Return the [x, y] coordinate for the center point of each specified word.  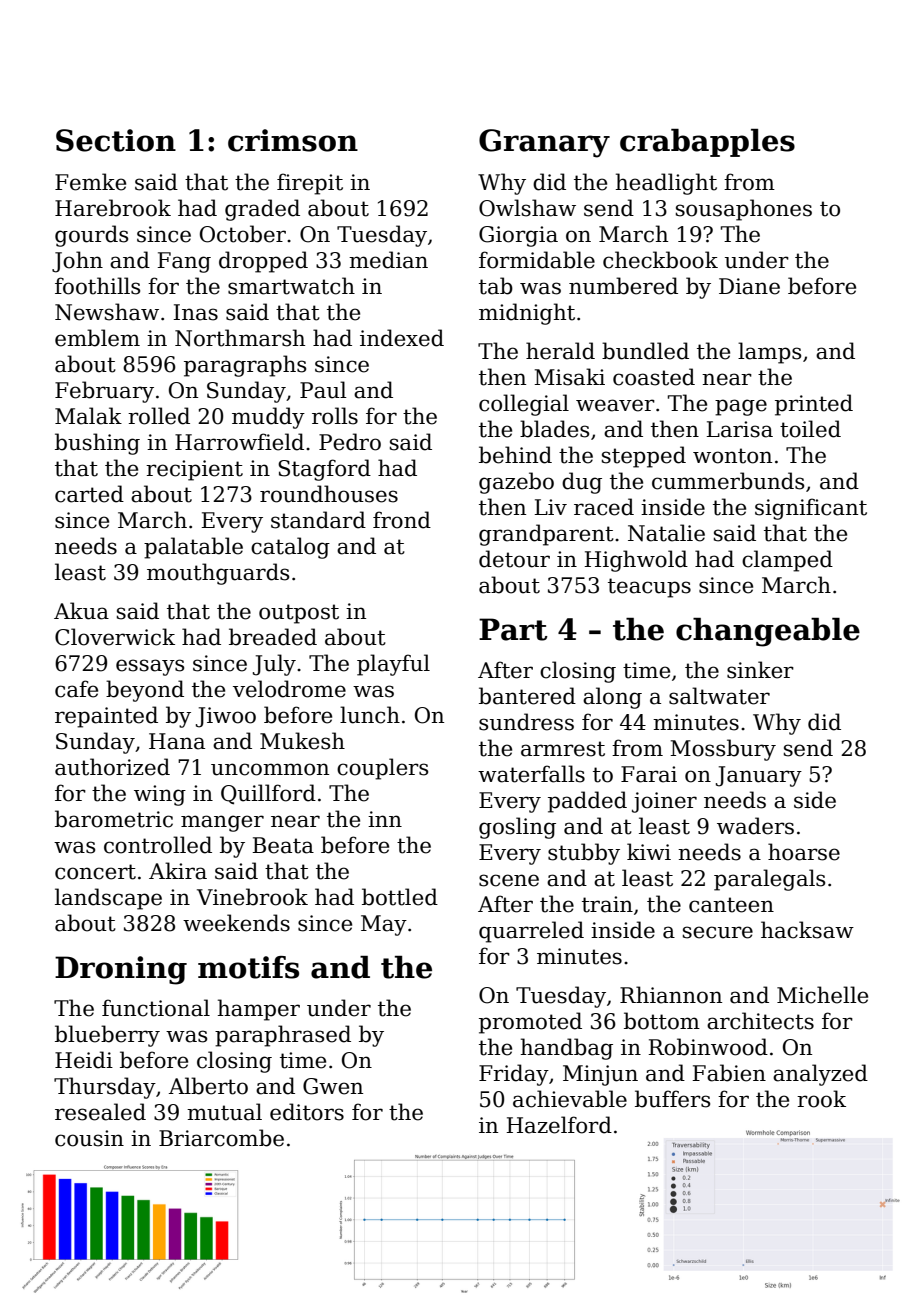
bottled [400, 897]
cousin [89, 1138]
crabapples [707, 143]
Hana [177, 741]
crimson [293, 140]
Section [116, 140]
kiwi [649, 851]
